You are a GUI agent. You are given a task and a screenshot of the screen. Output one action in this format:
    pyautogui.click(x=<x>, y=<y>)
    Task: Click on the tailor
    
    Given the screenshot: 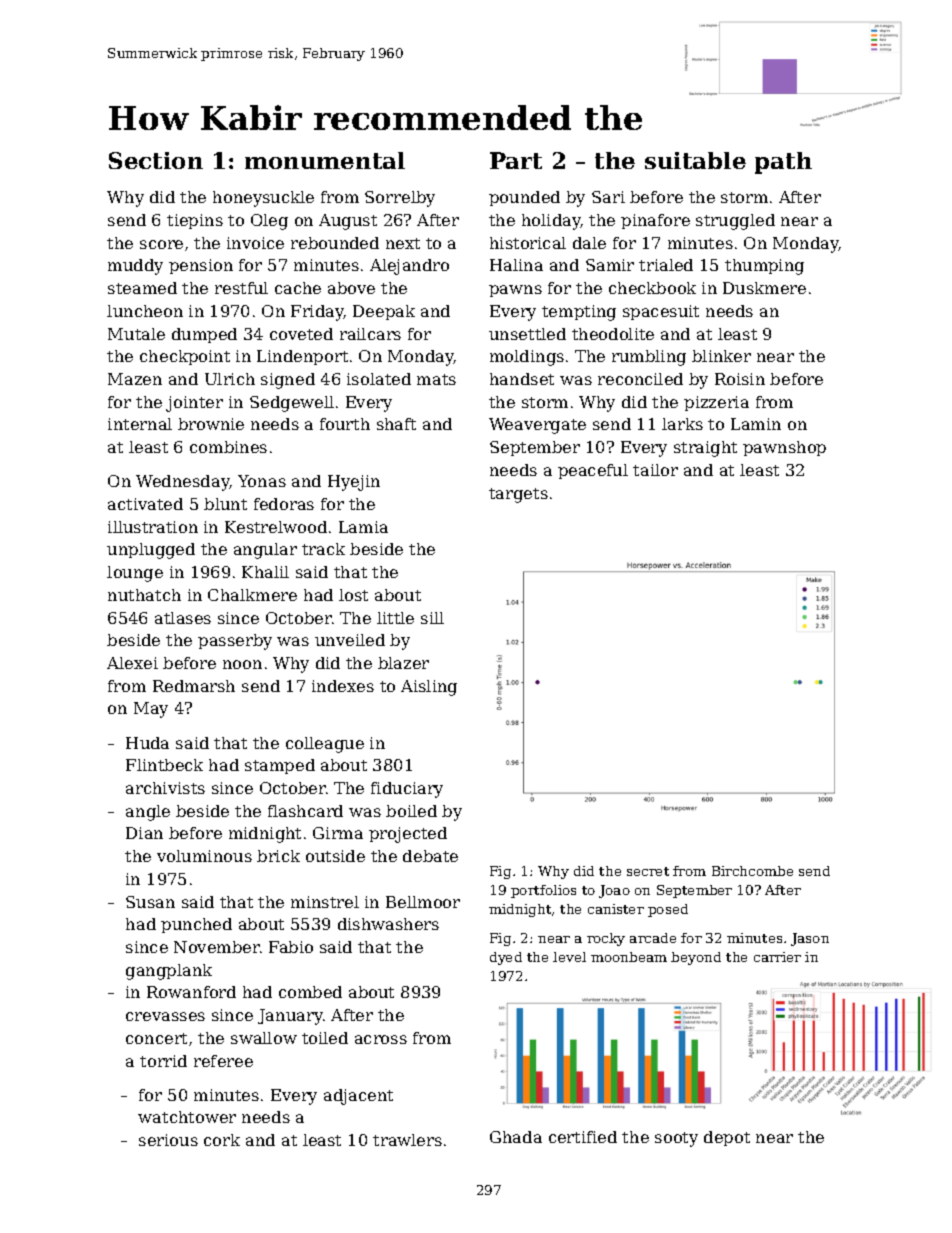 What is the action you would take?
    pyautogui.click(x=655, y=470)
